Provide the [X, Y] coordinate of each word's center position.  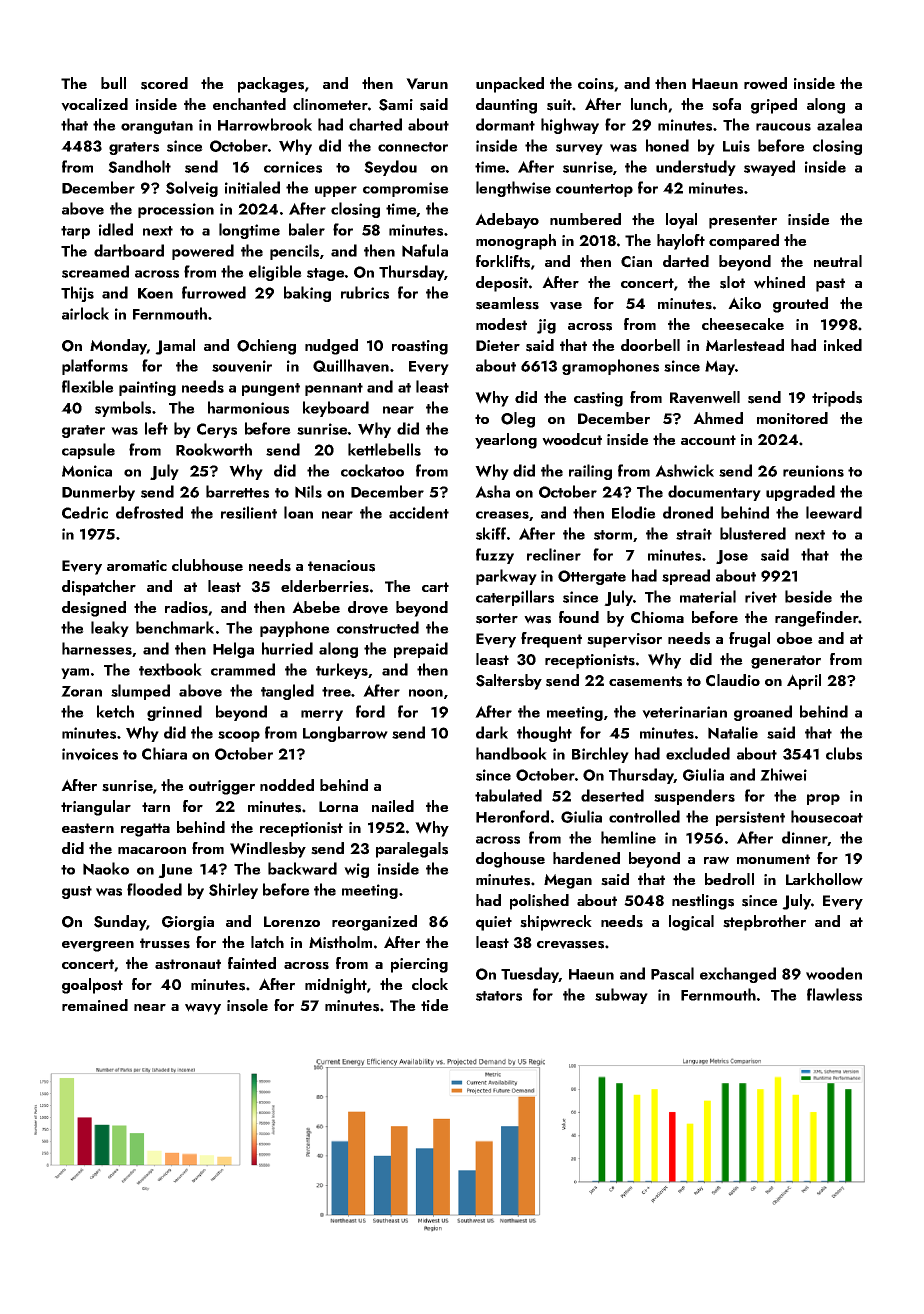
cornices [293, 167]
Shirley [233, 891]
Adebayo [507, 221]
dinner [805, 838]
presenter [743, 222]
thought [544, 734]
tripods [837, 399]
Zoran [81, 691]
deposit [502, 284]
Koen [155, 293]
